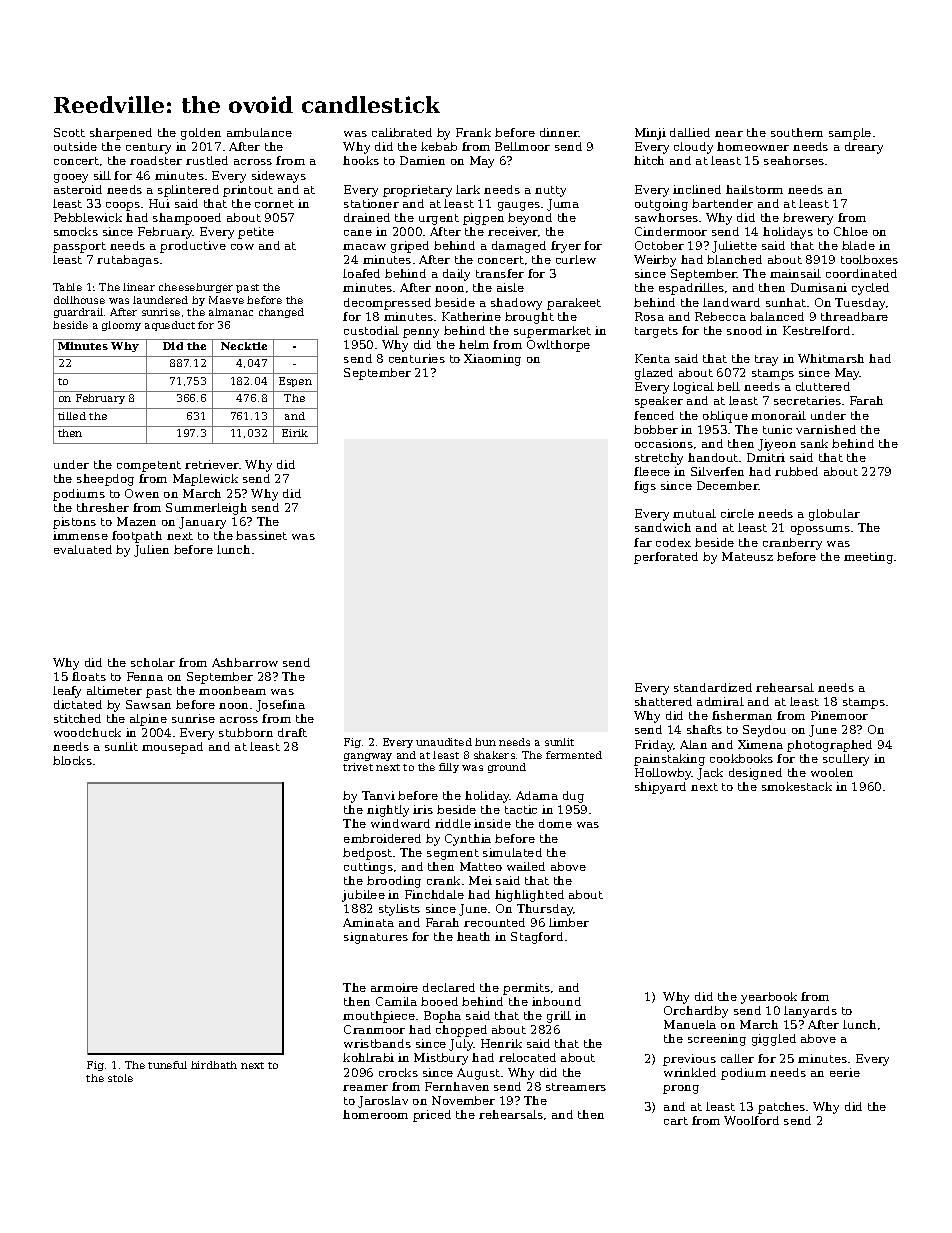 The width and height of the image is (952, 1233). I want to click on sandwich, so click(663, 527).
